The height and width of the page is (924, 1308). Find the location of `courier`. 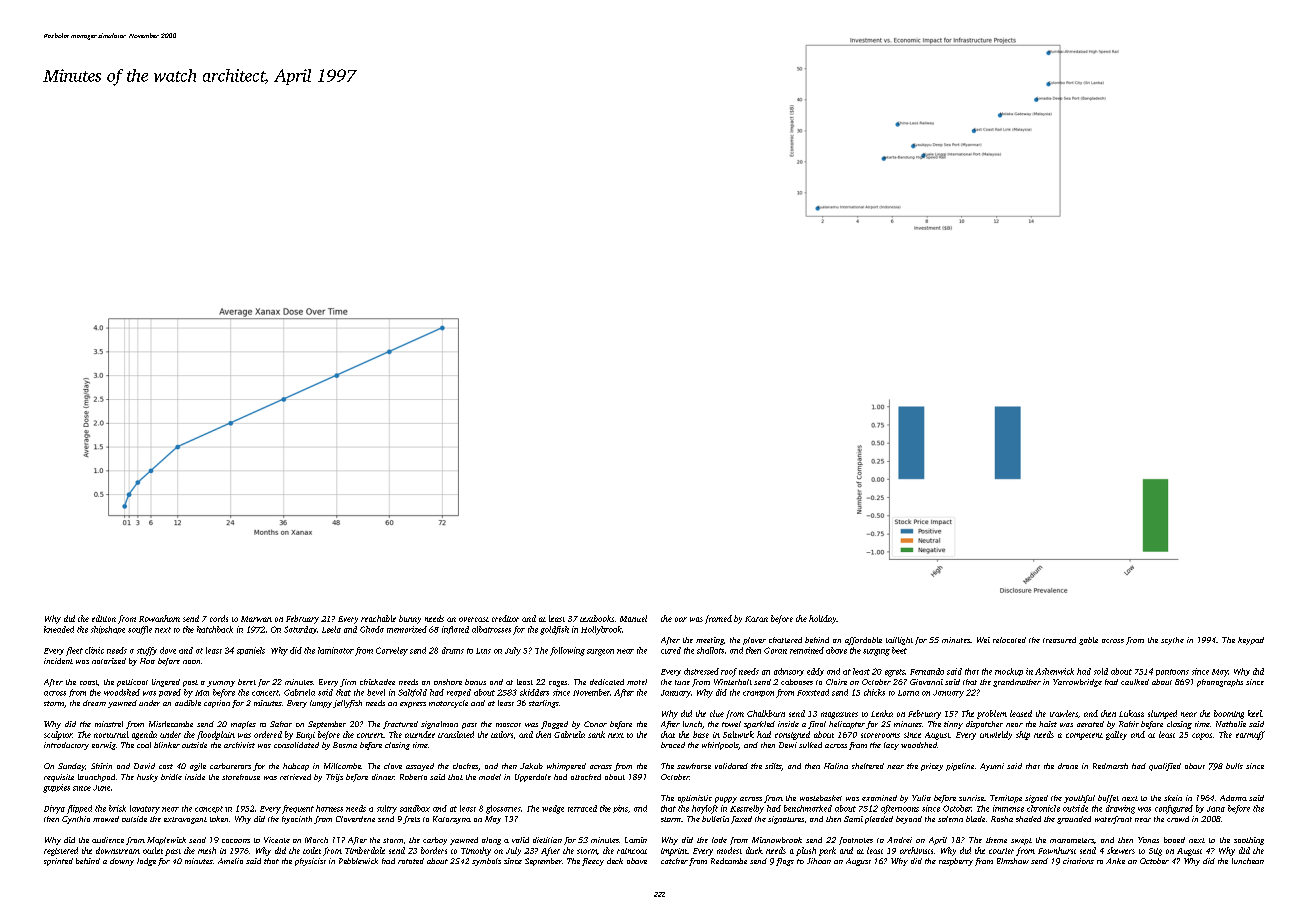

courier is located at coordinates (1001, 851).
